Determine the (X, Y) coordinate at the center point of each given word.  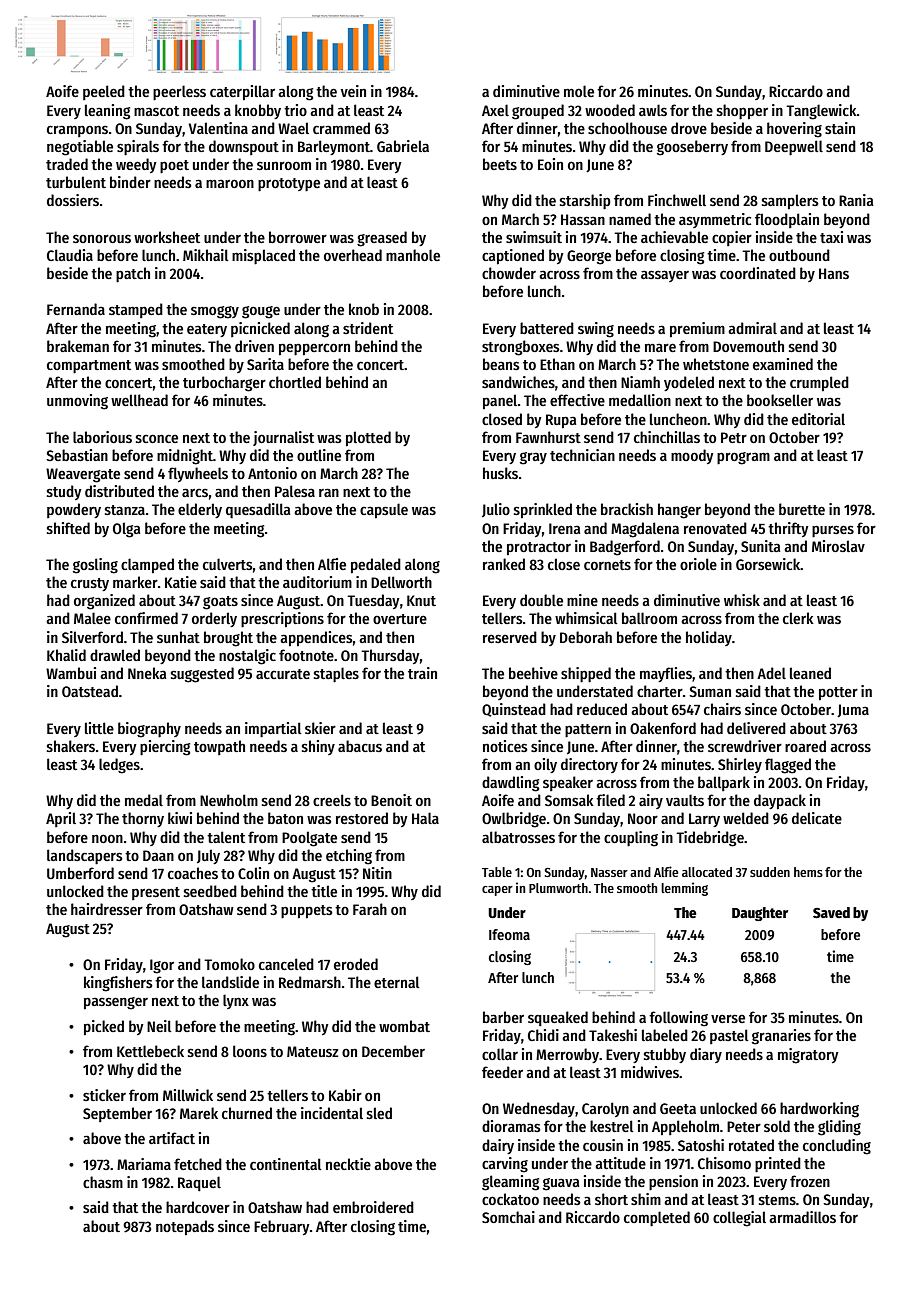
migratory (808, 1056)
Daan (158, 855)
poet (174, 166)
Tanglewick (821, 112)
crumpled (819, 383)
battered (547, 328)
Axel (495, 110)
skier (320, 728)
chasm (103, 1182)
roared (805, 746)
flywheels (198, 474)
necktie (348, 1164)
